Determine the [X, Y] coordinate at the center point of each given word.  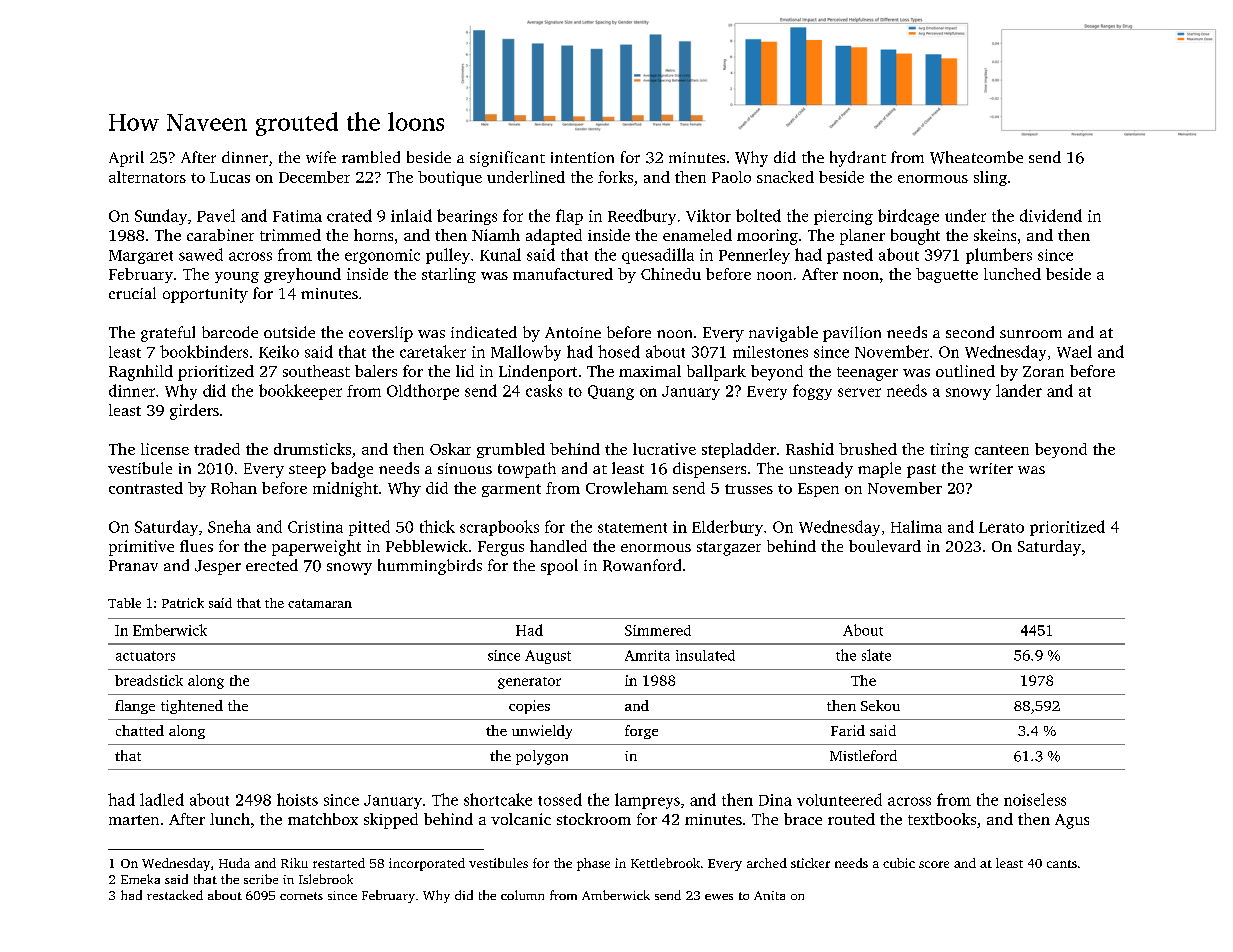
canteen [1002, 450]
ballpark [716, 373]
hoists [297, 799]
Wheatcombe [976, 157]
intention [582, 157]
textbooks [942, 819]
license [165, 449]
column [522, 895]
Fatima [297, 216]
